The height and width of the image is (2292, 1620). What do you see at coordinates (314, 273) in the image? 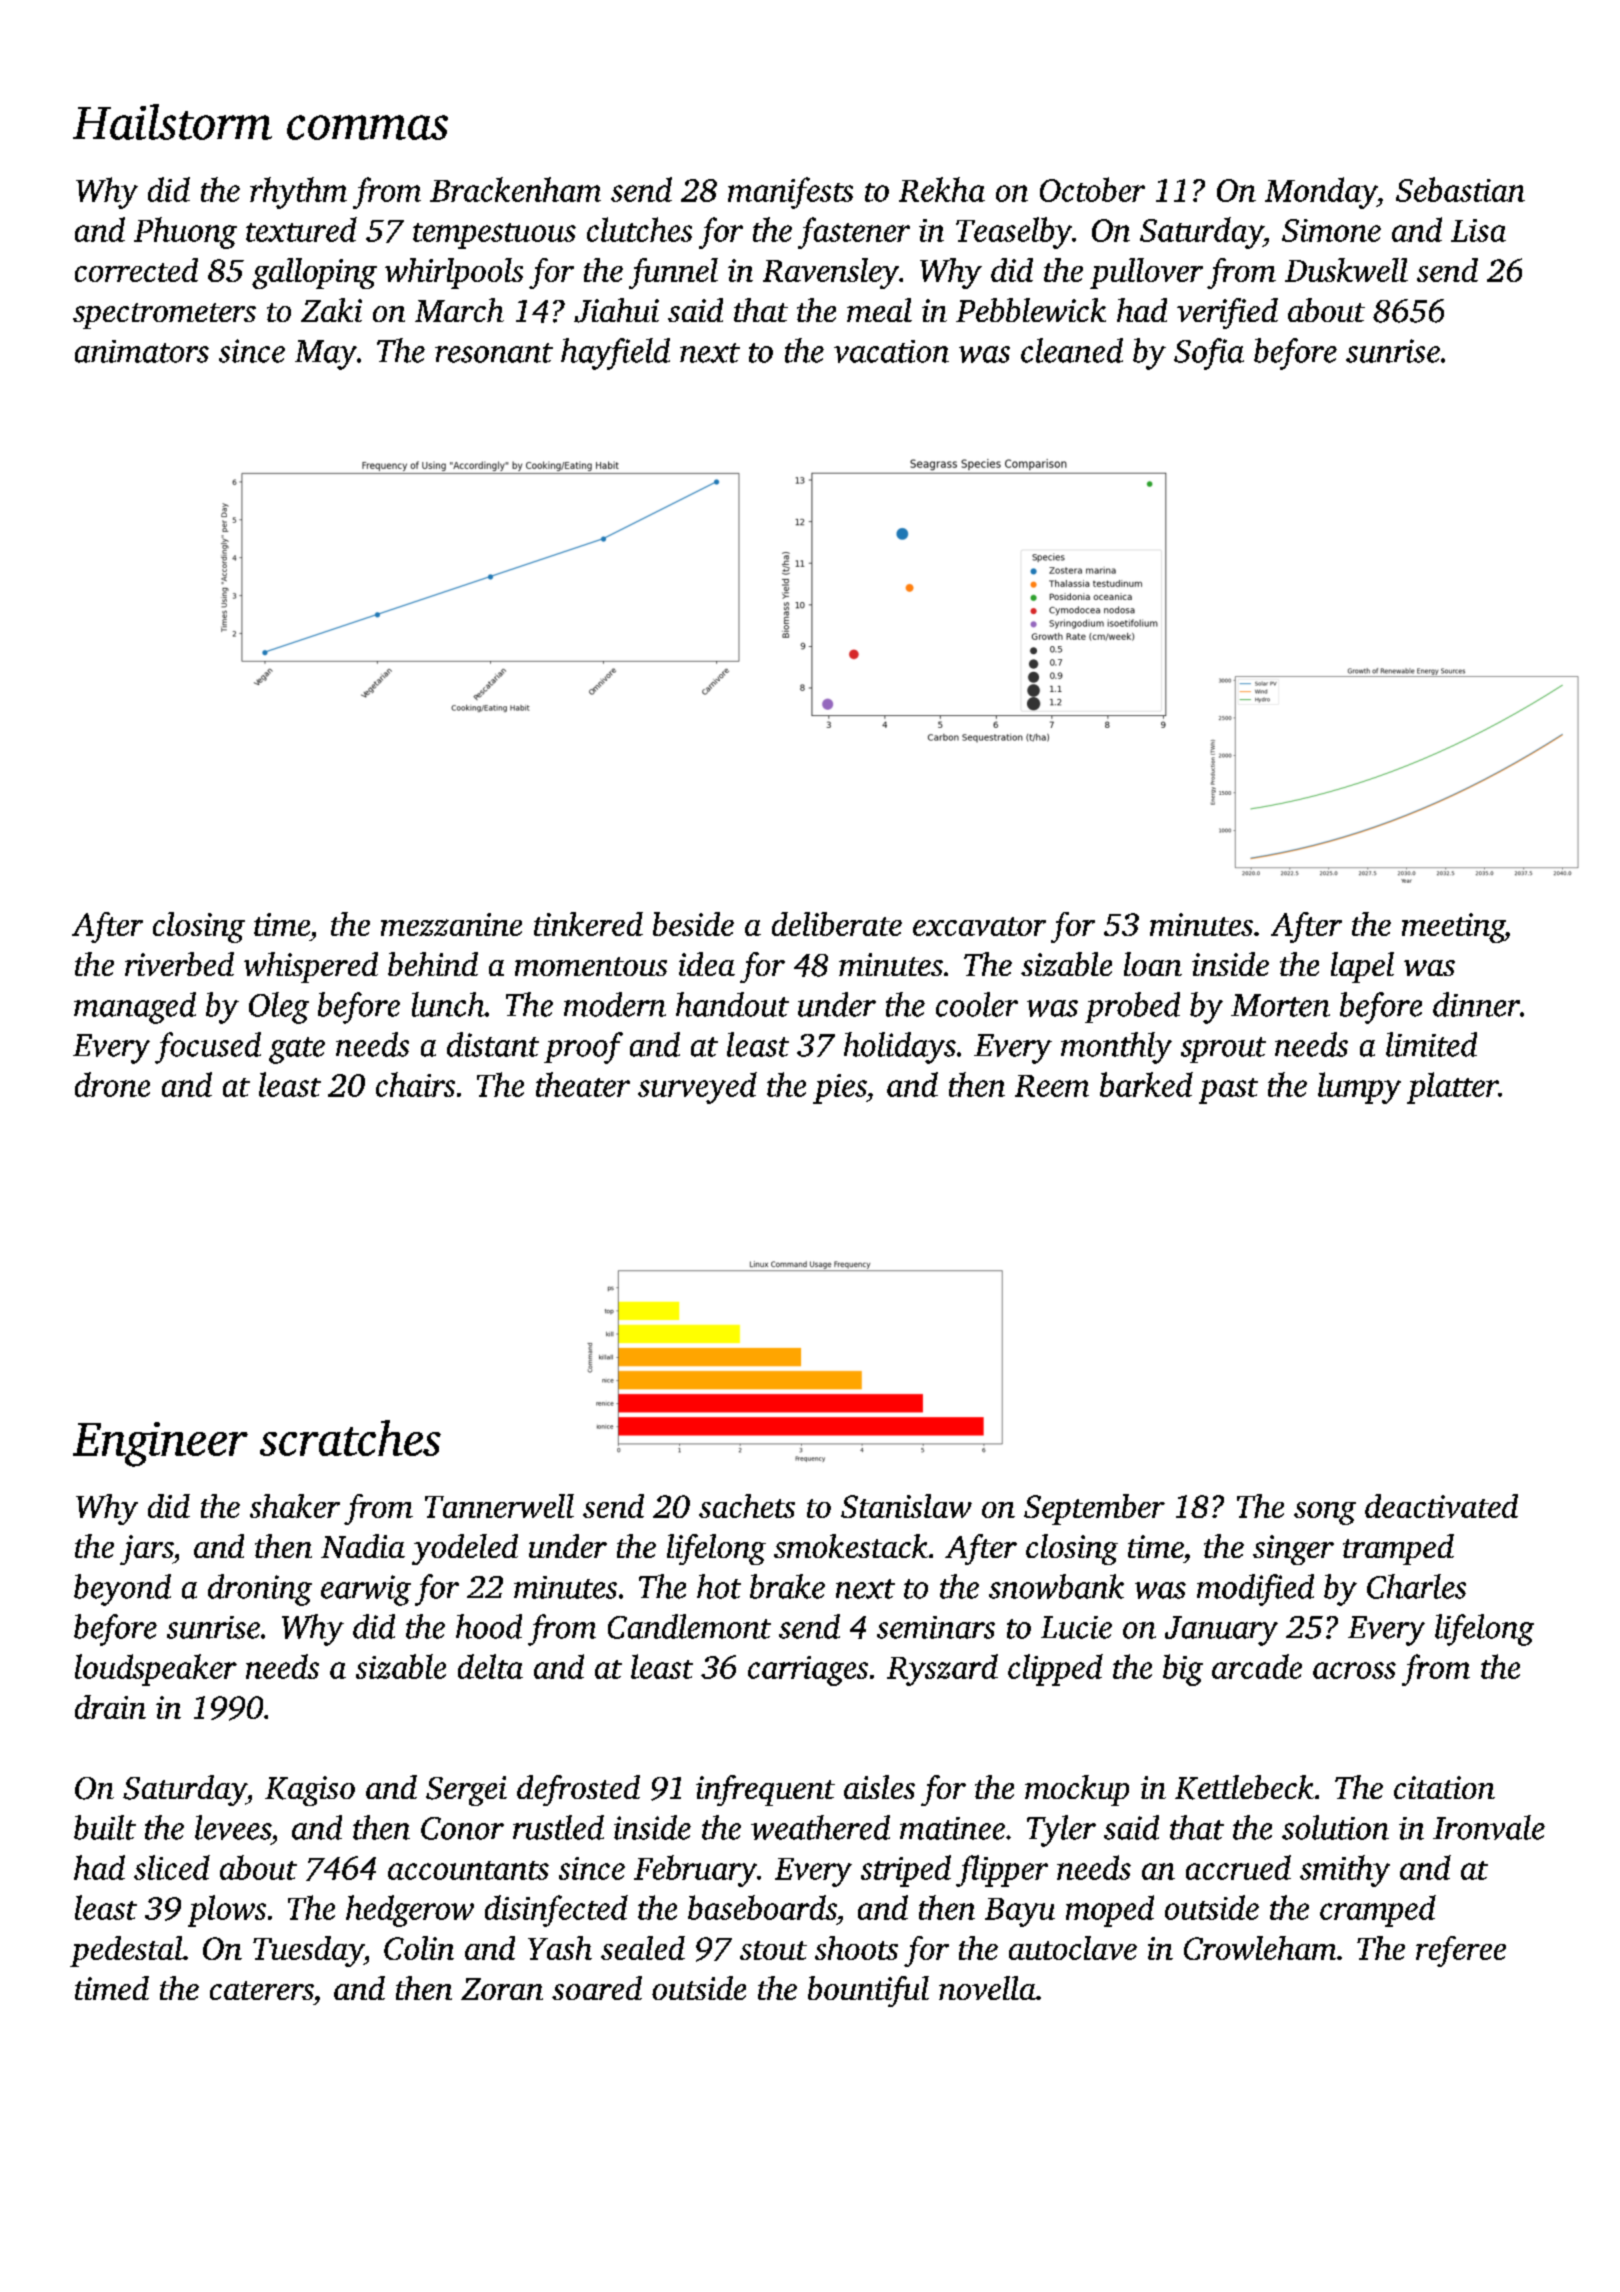
I see `galloping` at bounding box center [314, 273].
